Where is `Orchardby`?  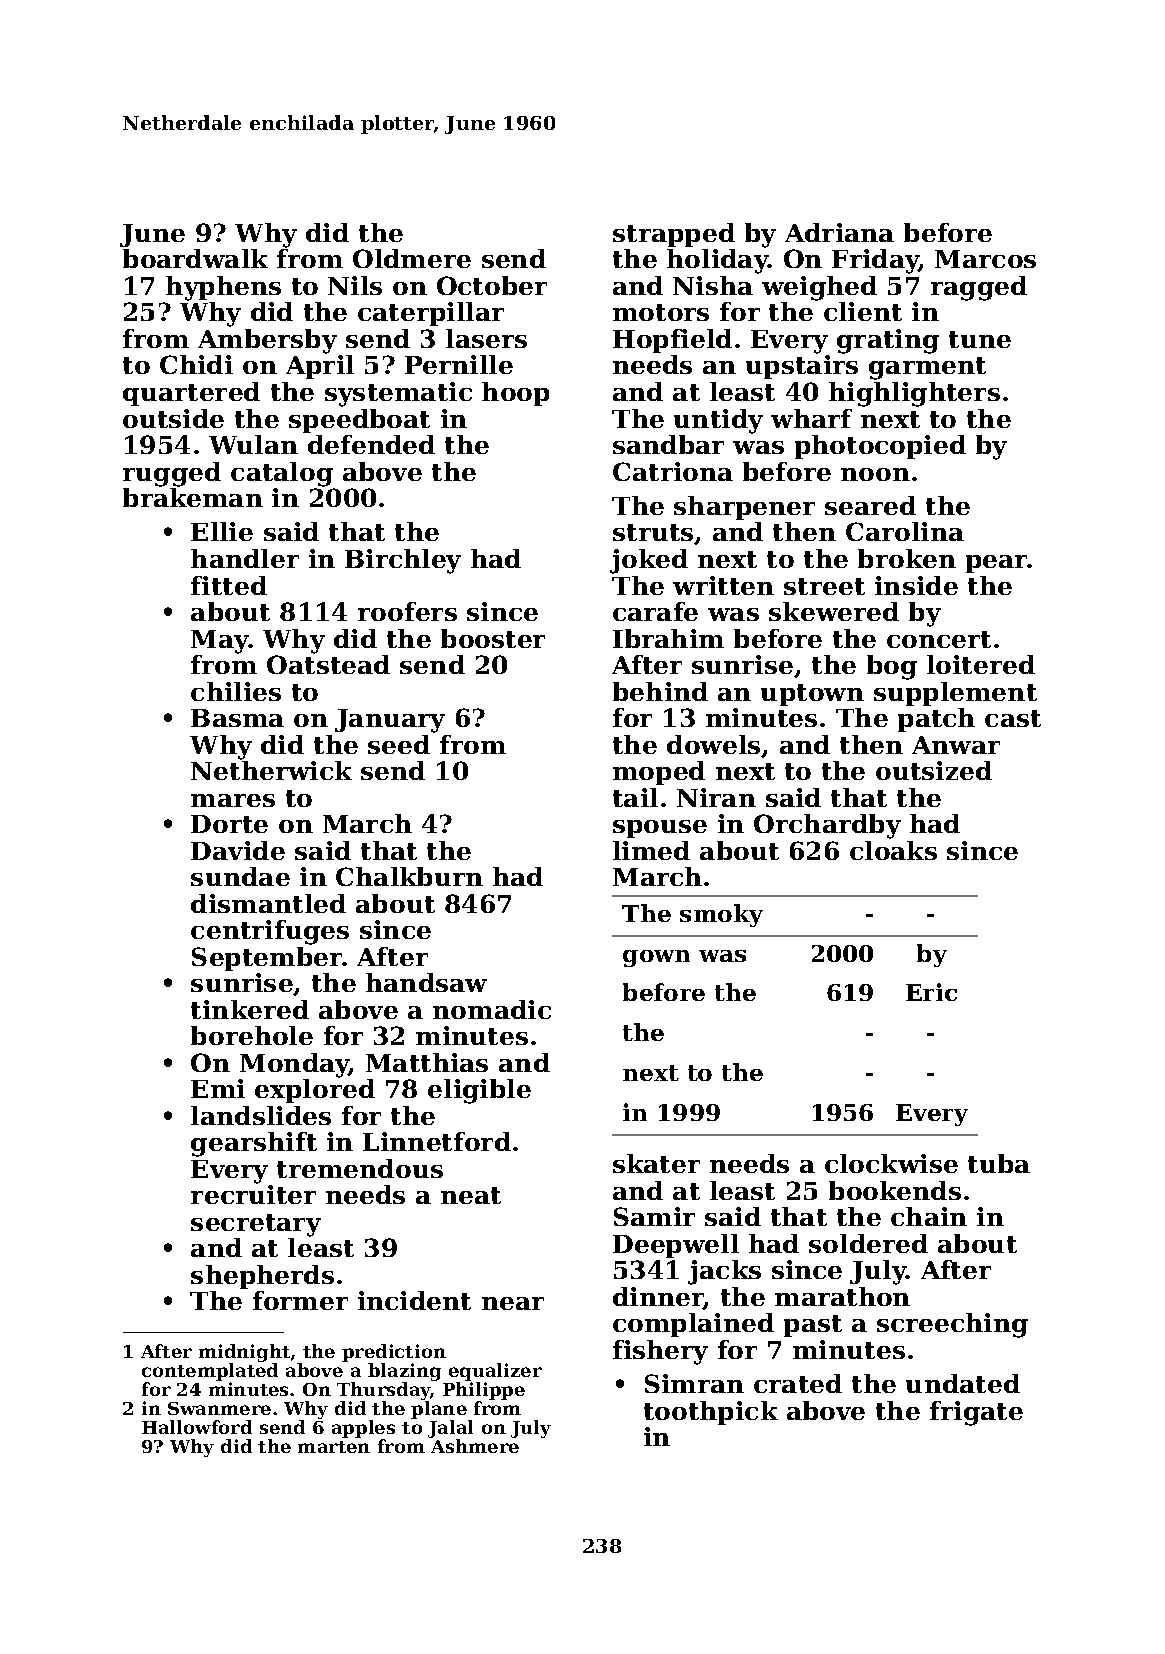 Orchardby is located at coordinates (827, 826).
